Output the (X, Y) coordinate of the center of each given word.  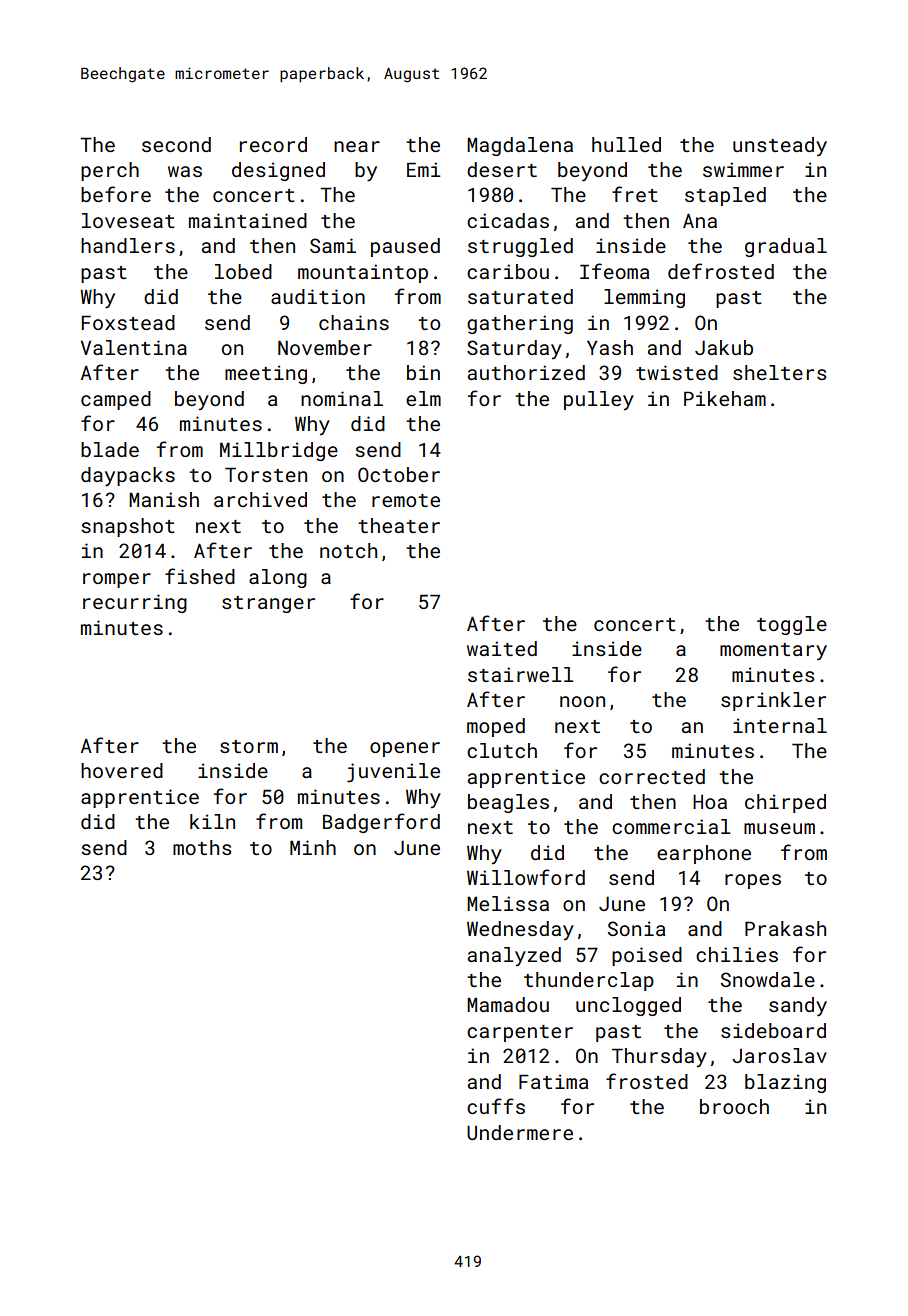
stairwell (520, 674)
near (357, 146)
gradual (786, 247)
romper (117, 580)
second (176, 144)
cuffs (496, 1106)
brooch (734, 1106)
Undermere (520, 1132)
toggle (792, 625)
